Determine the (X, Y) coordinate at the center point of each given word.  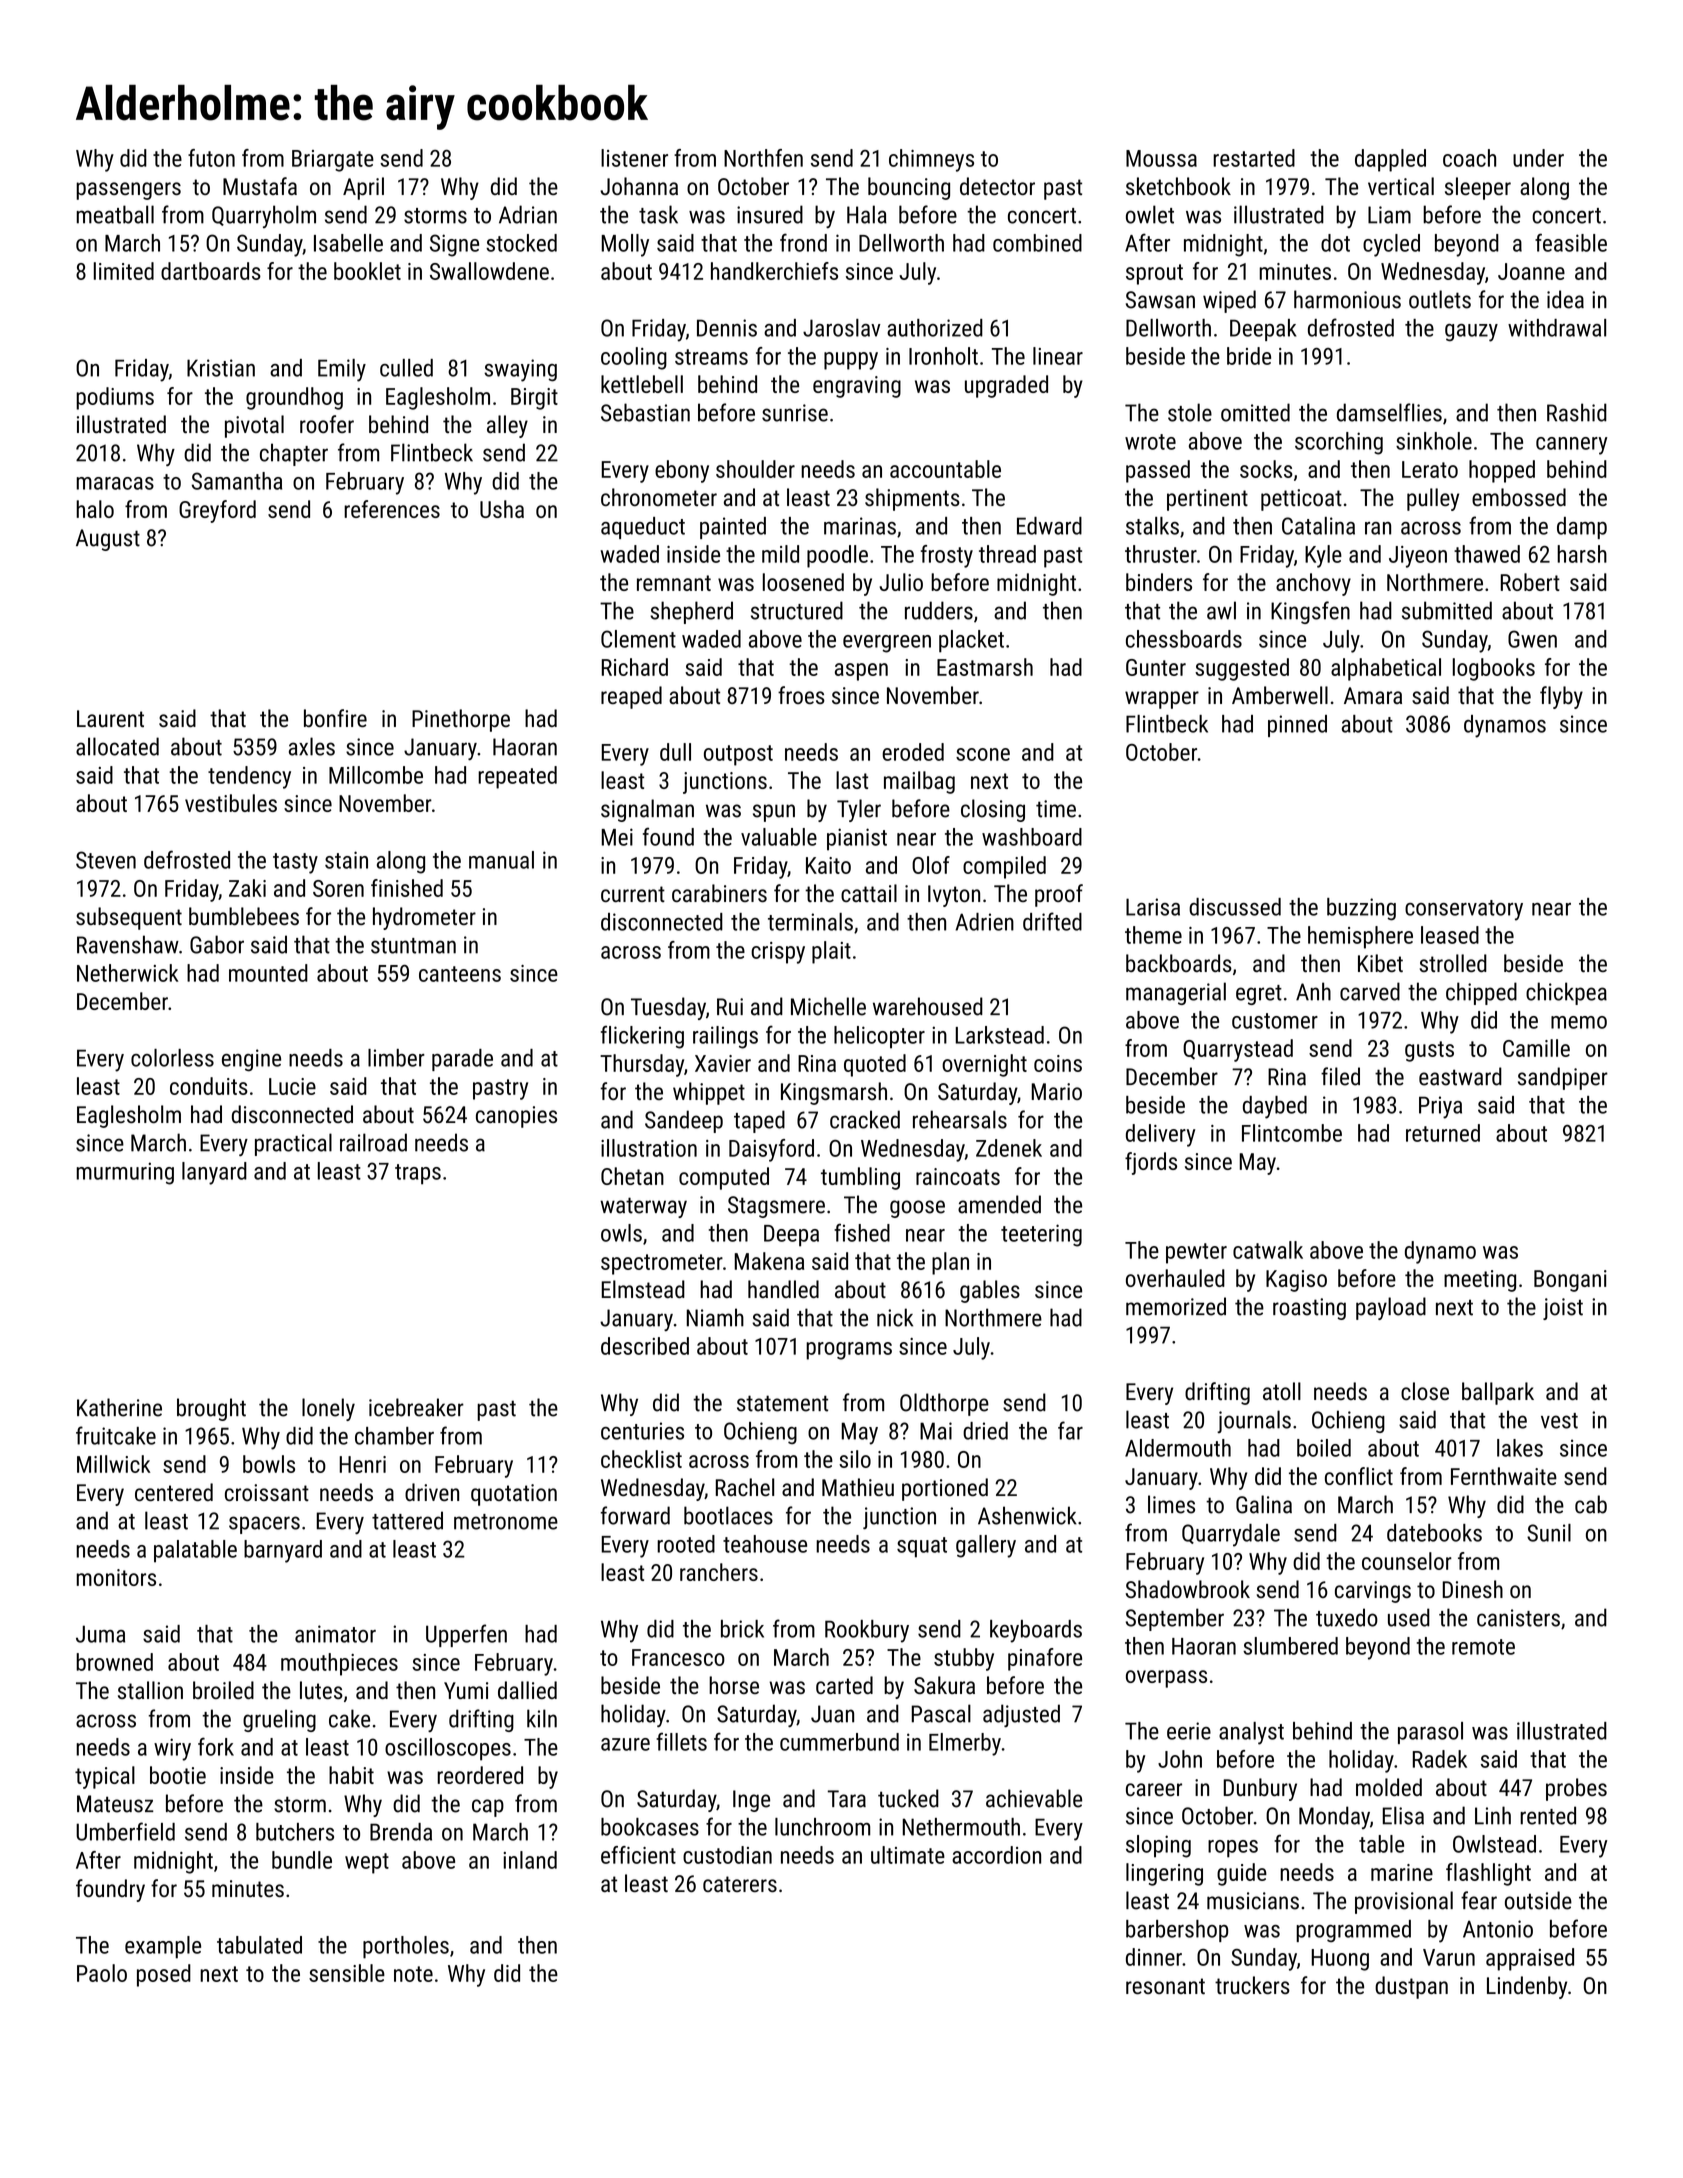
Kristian (221, 368)
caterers (740, 1884)
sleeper (1478, 188)
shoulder (755, 469)
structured (797, 610)
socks (1266, 469)
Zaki (247, 888)
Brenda (401, 1832)
